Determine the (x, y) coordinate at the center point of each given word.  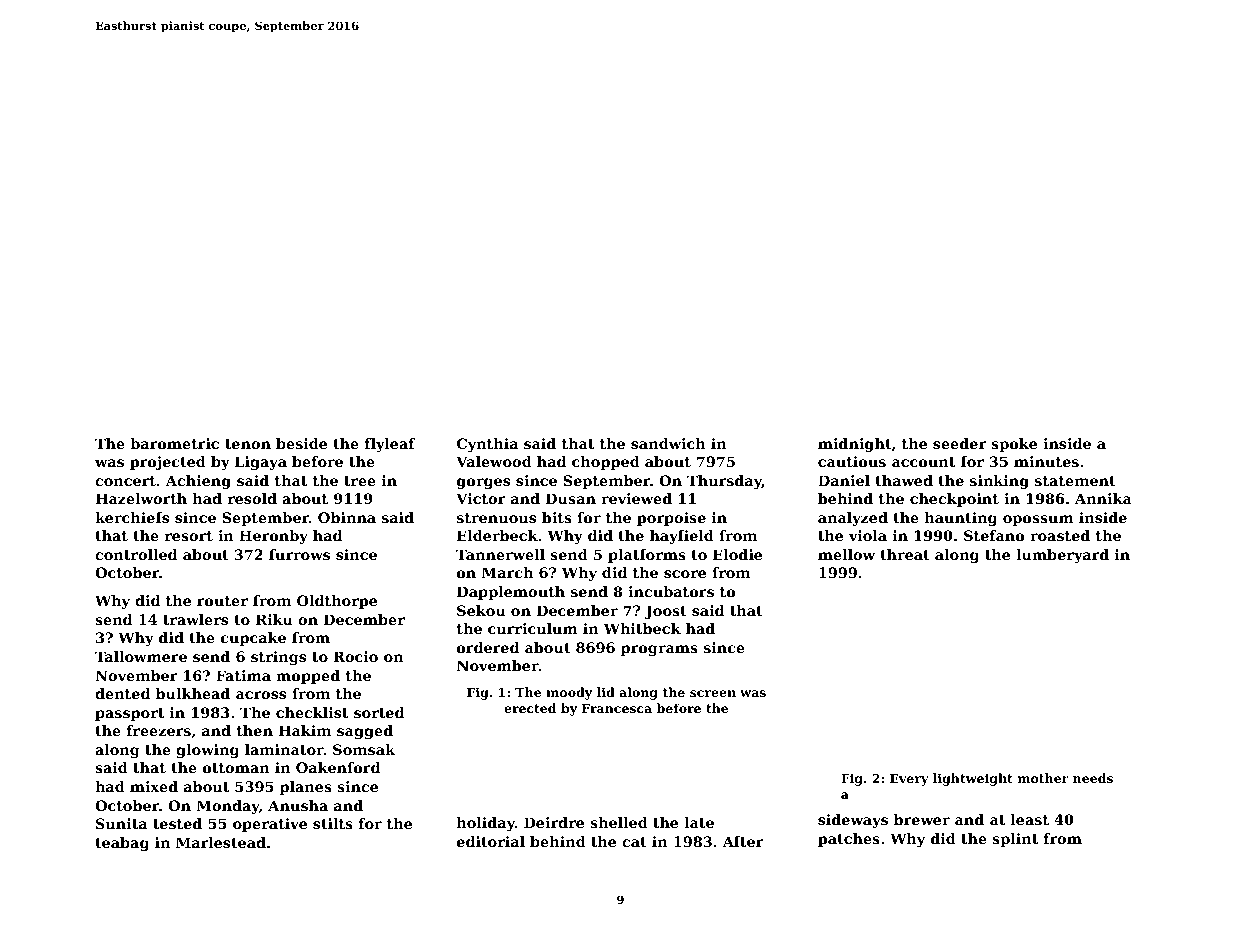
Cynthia (487, 445)
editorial (491, 841)
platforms (647, 556)
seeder (959, 443)
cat (634, 842)
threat (905, 554)
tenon (248, 444)
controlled (136, 554)
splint (1015, 840)
